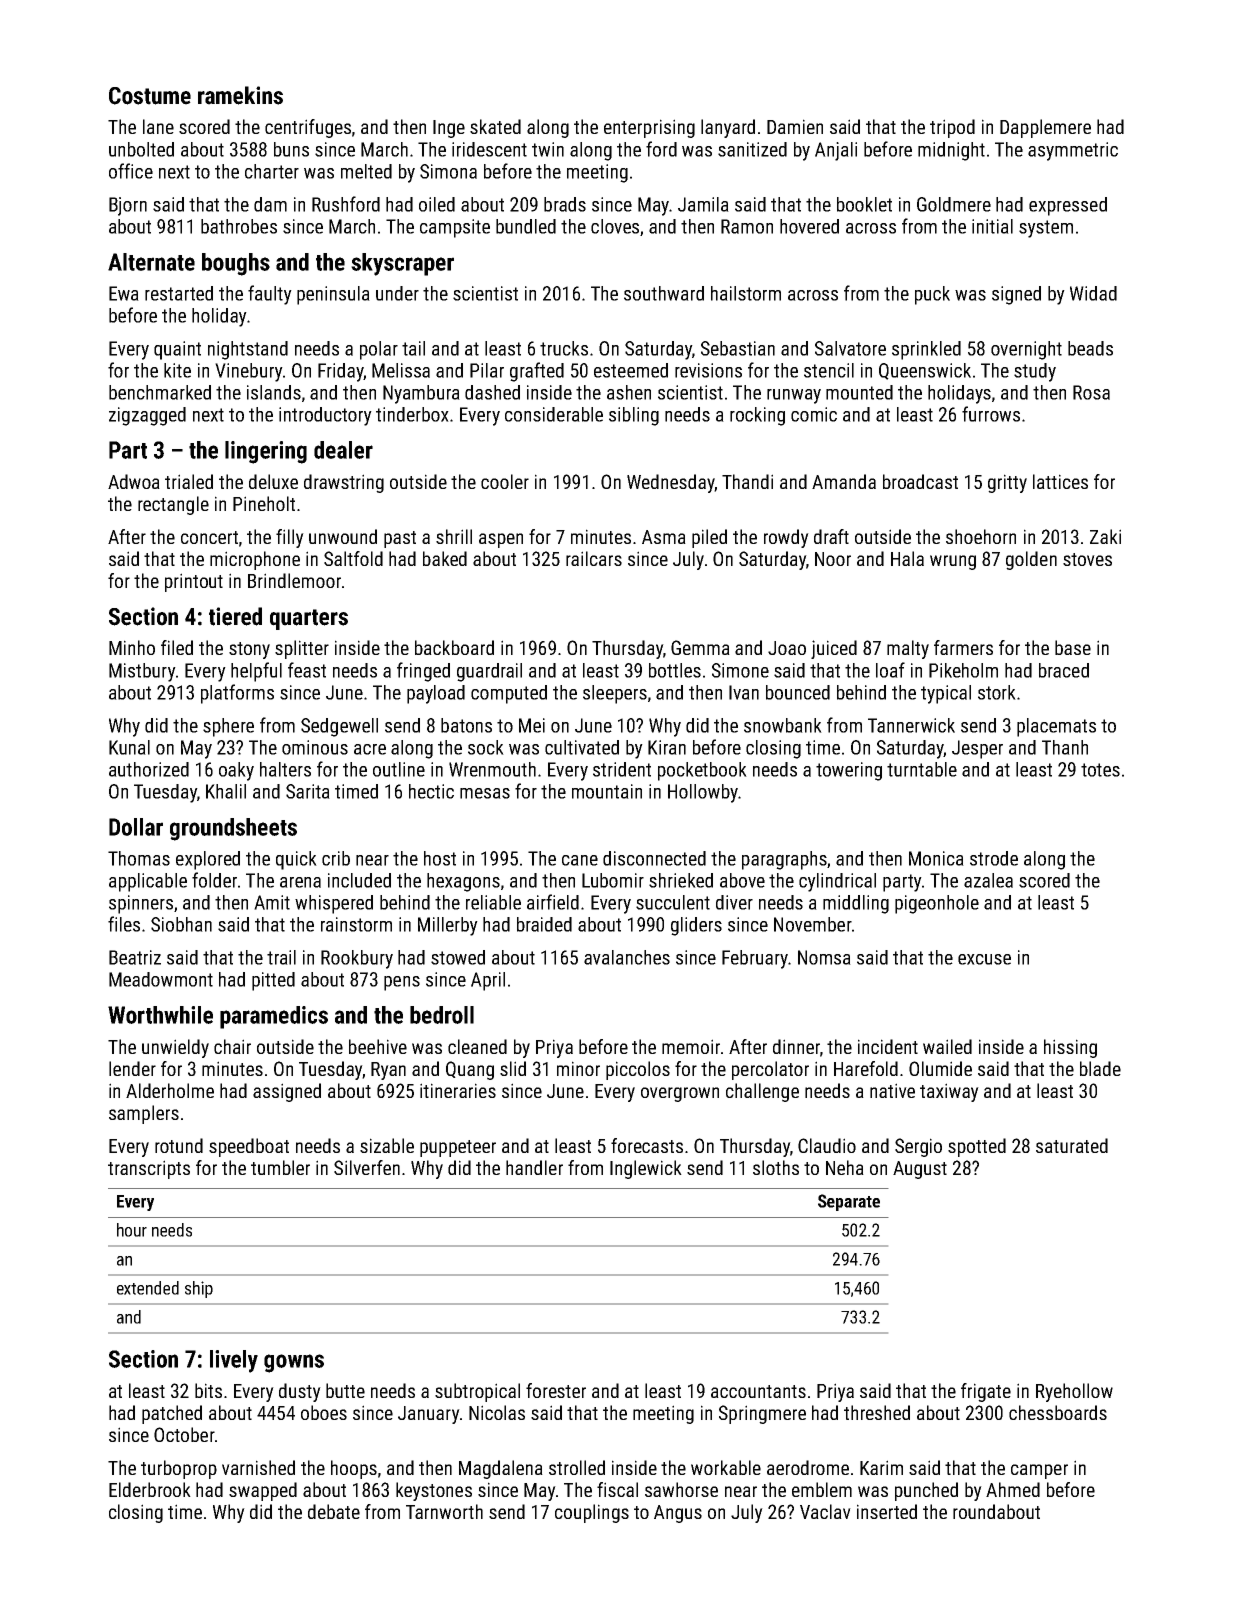  I want to click on samplers, so click(144, 1114).
